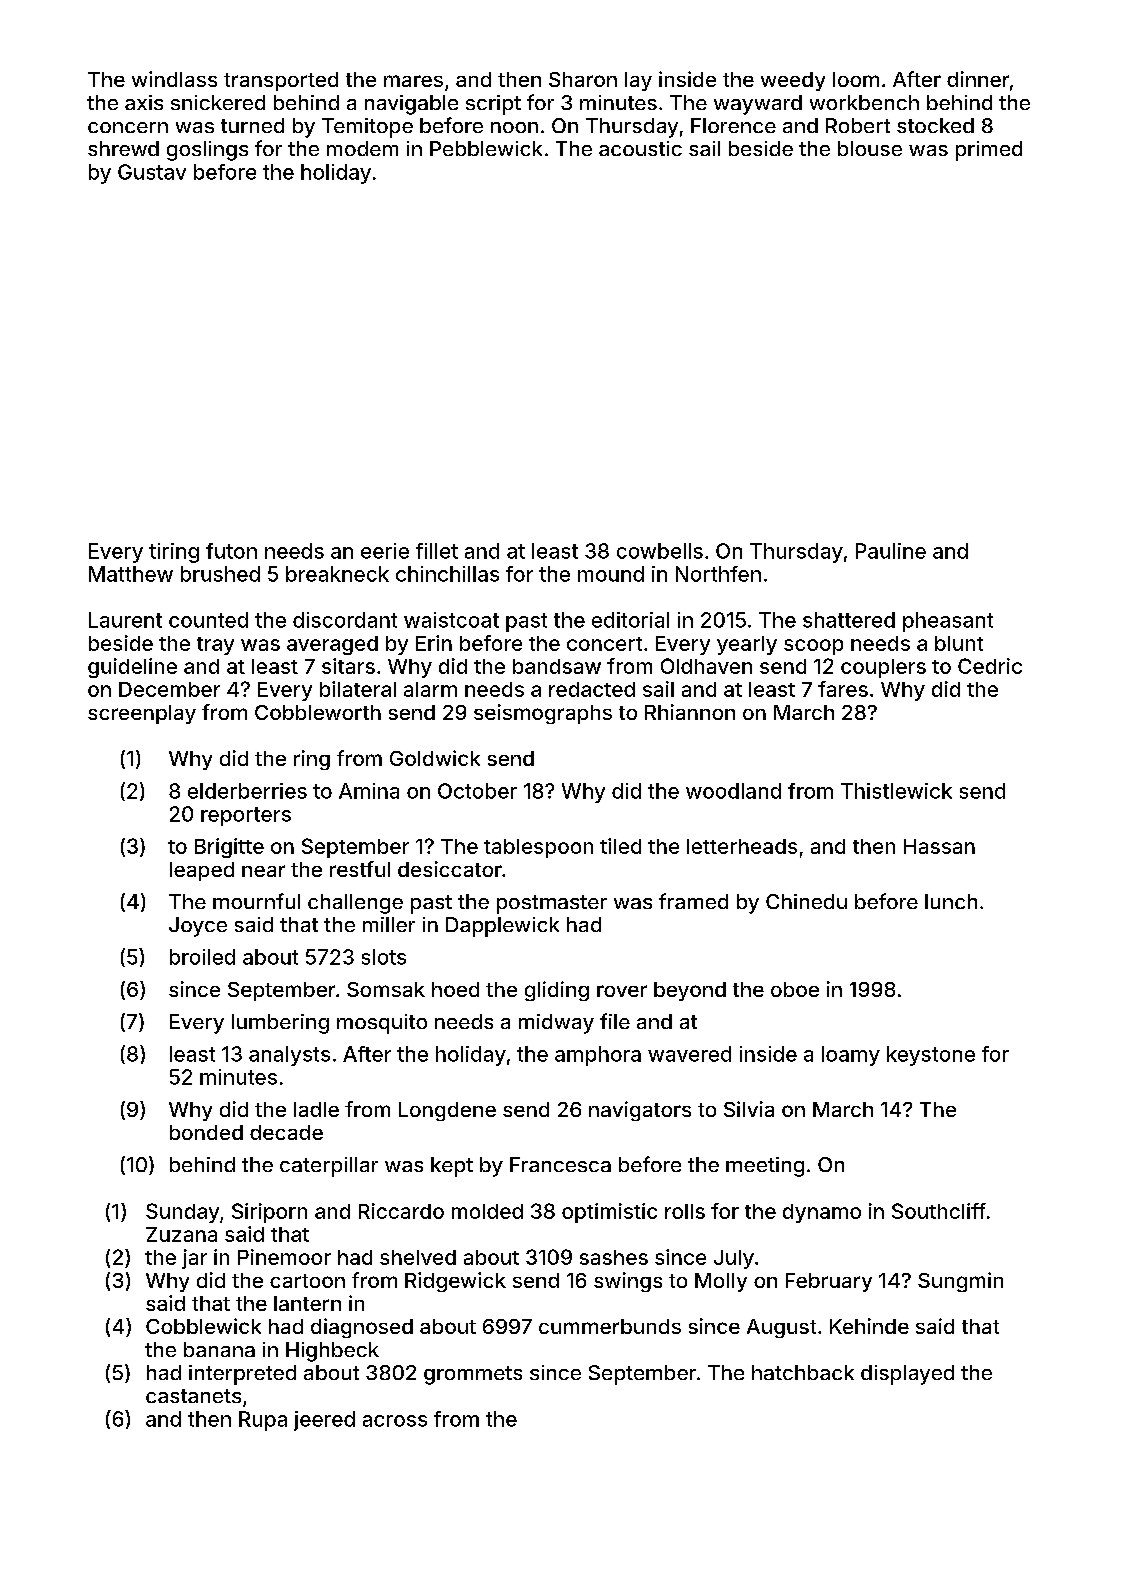  Describe the element at coordinates (203, 1326) in the screenshot. I see `Cobblewick` at that location.
